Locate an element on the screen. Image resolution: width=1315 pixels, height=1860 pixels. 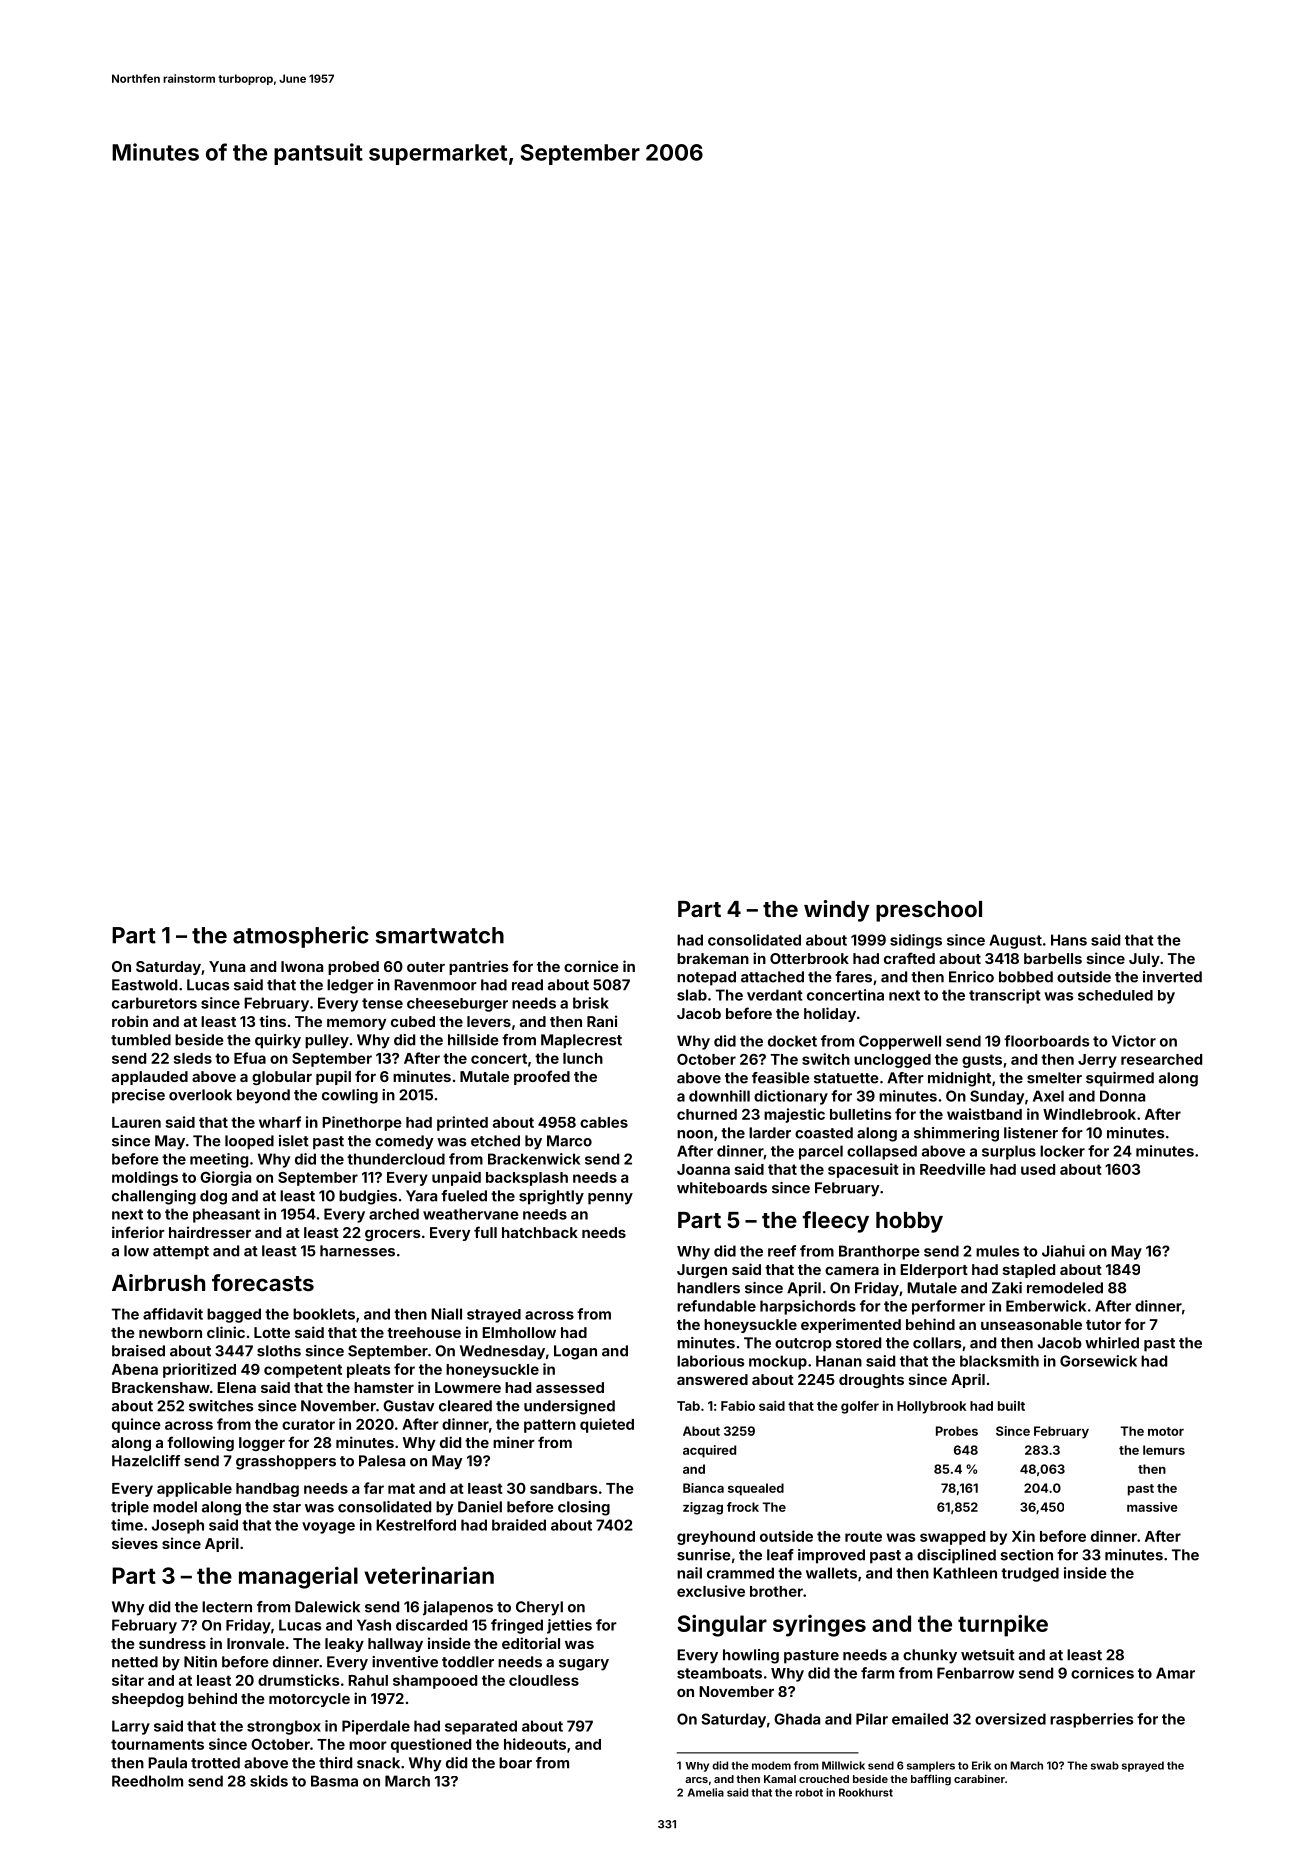
following is located at coordinates (200, 1443).
